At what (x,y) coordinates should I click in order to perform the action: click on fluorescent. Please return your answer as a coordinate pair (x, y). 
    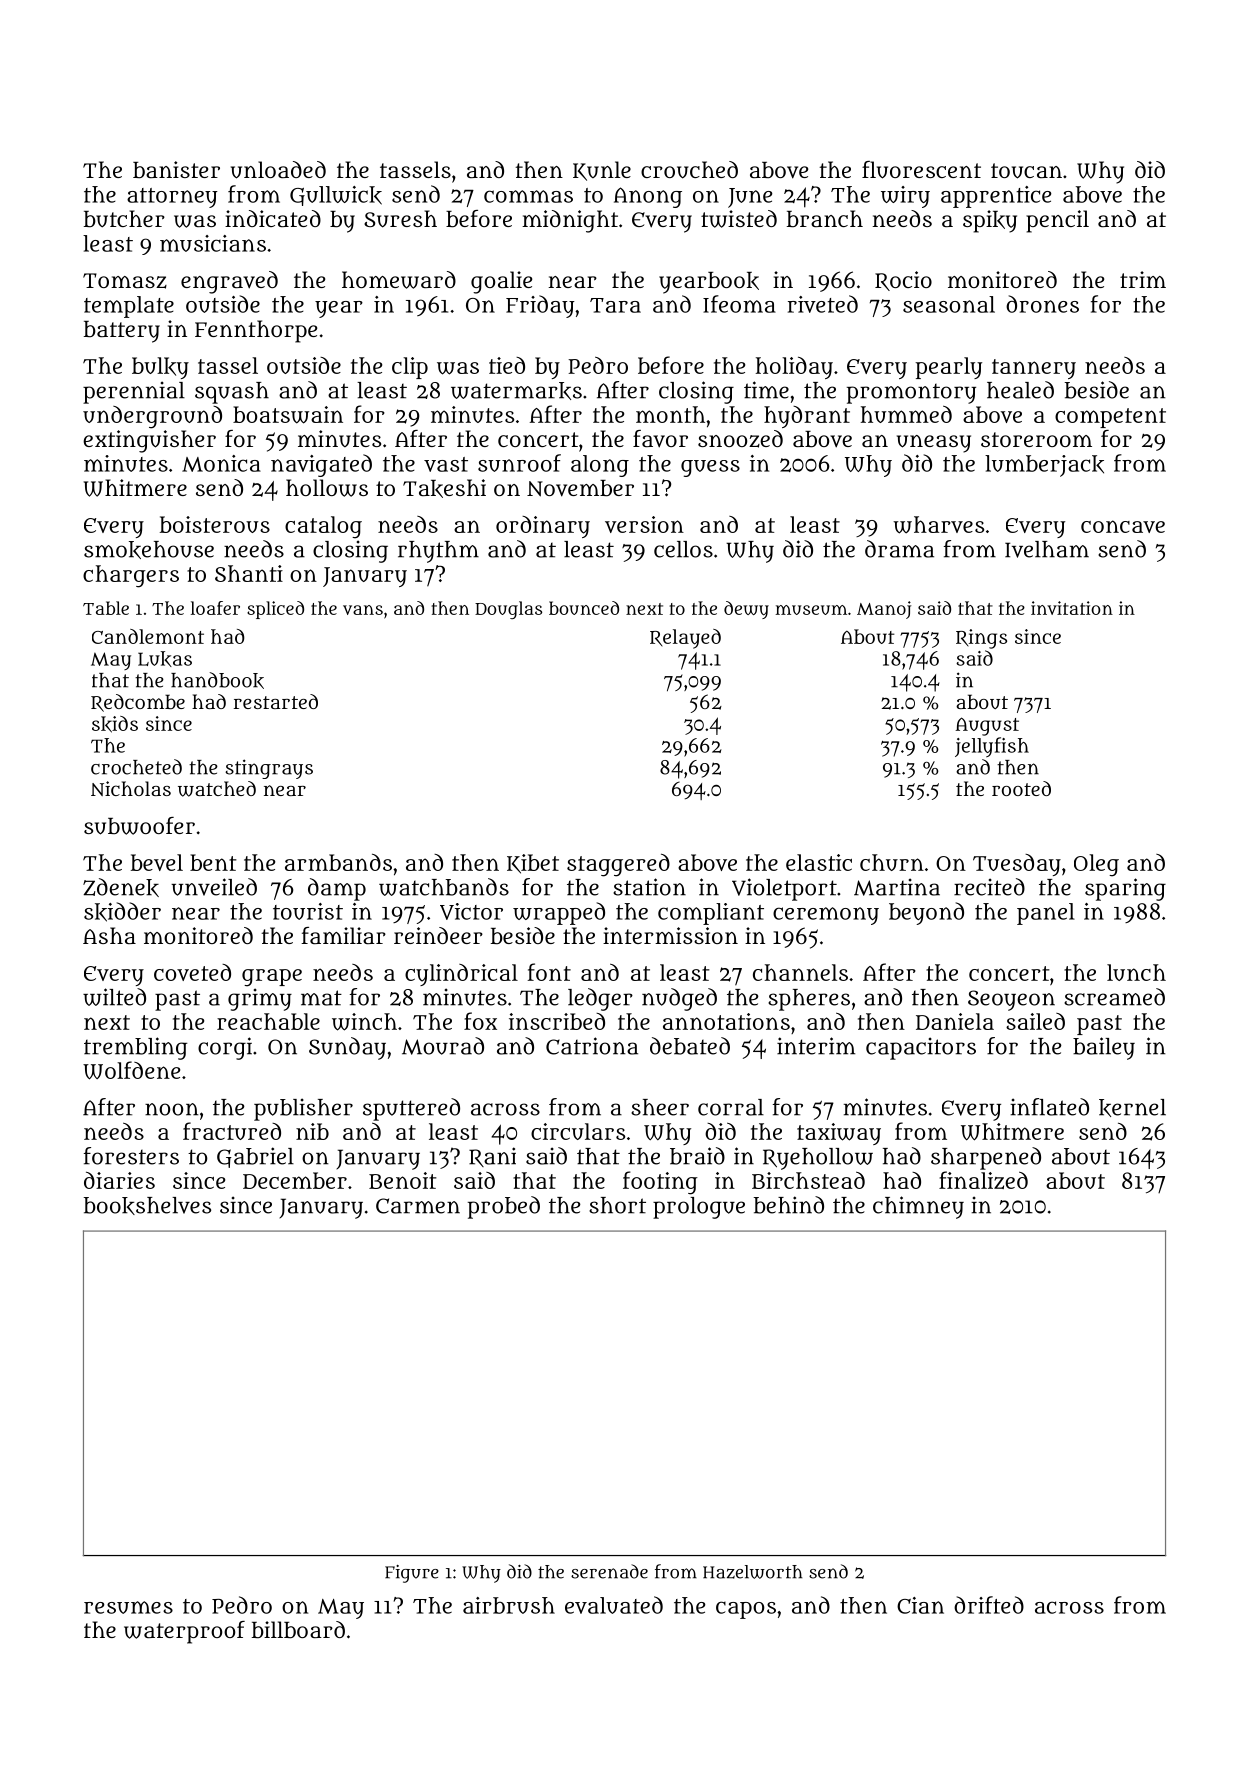
    Looking at the image, I should click on (921, 170).
